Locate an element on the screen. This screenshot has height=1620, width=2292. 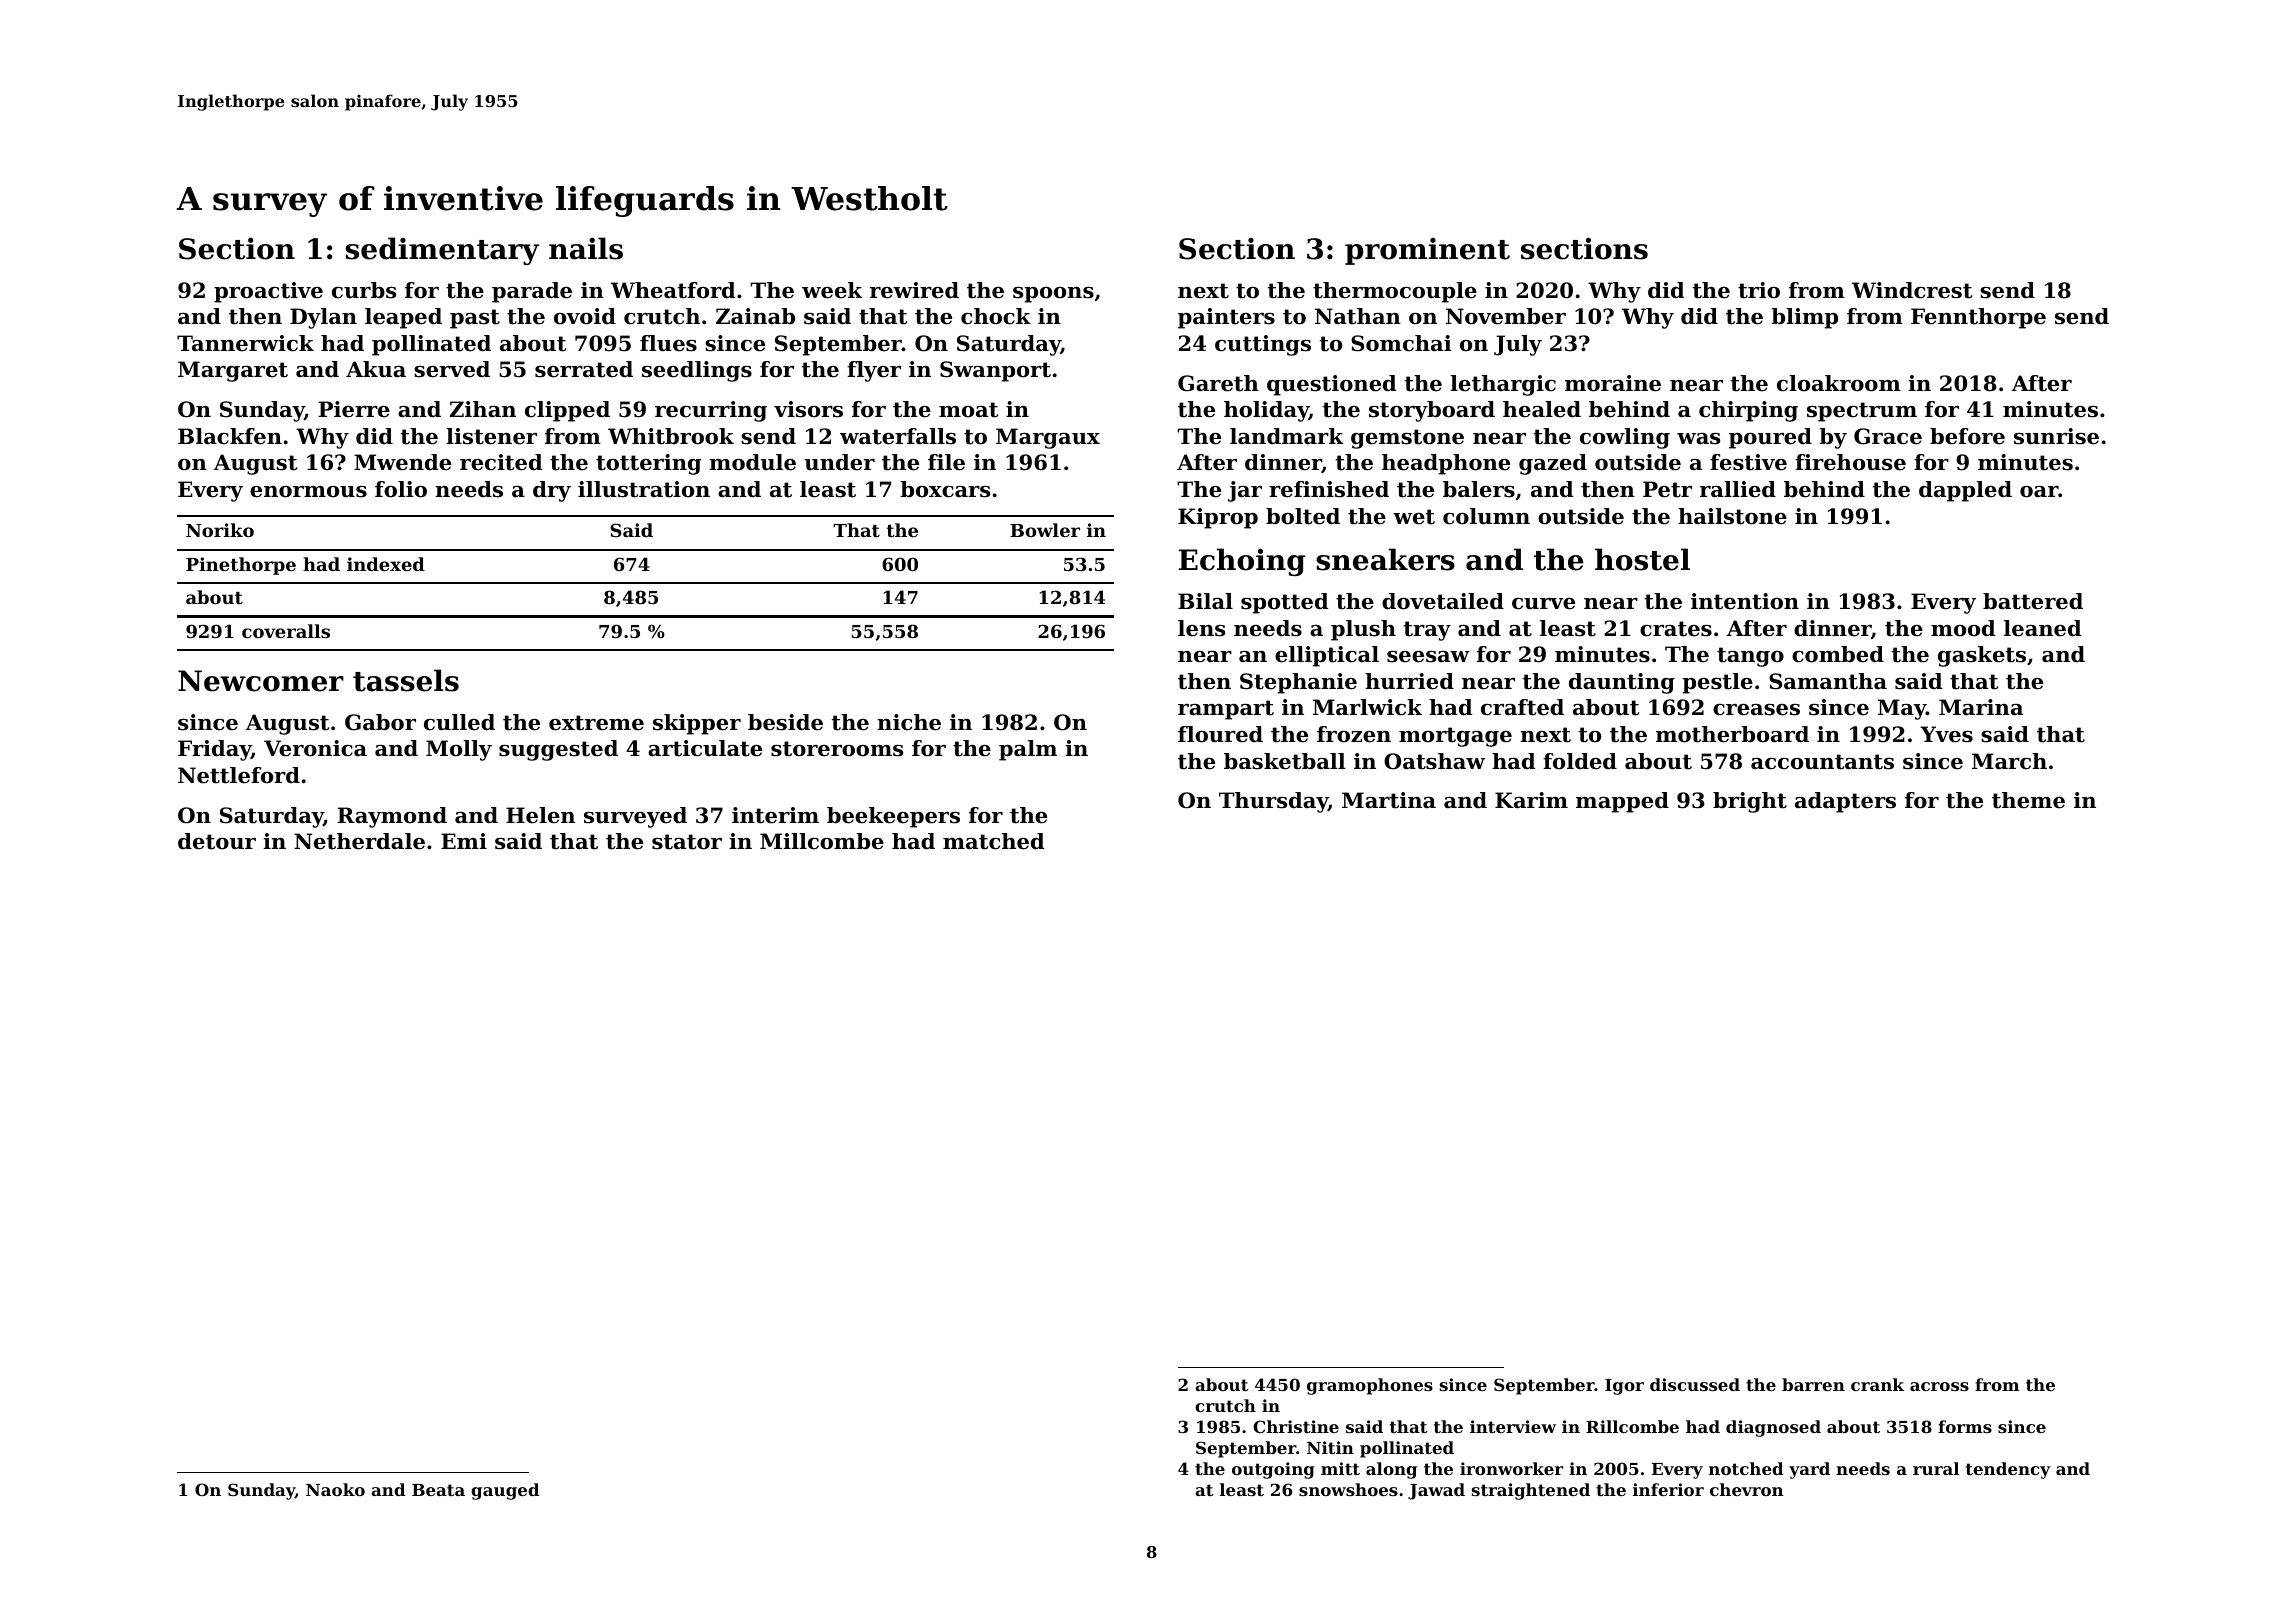
stator is located at coordinates (687, 842).
